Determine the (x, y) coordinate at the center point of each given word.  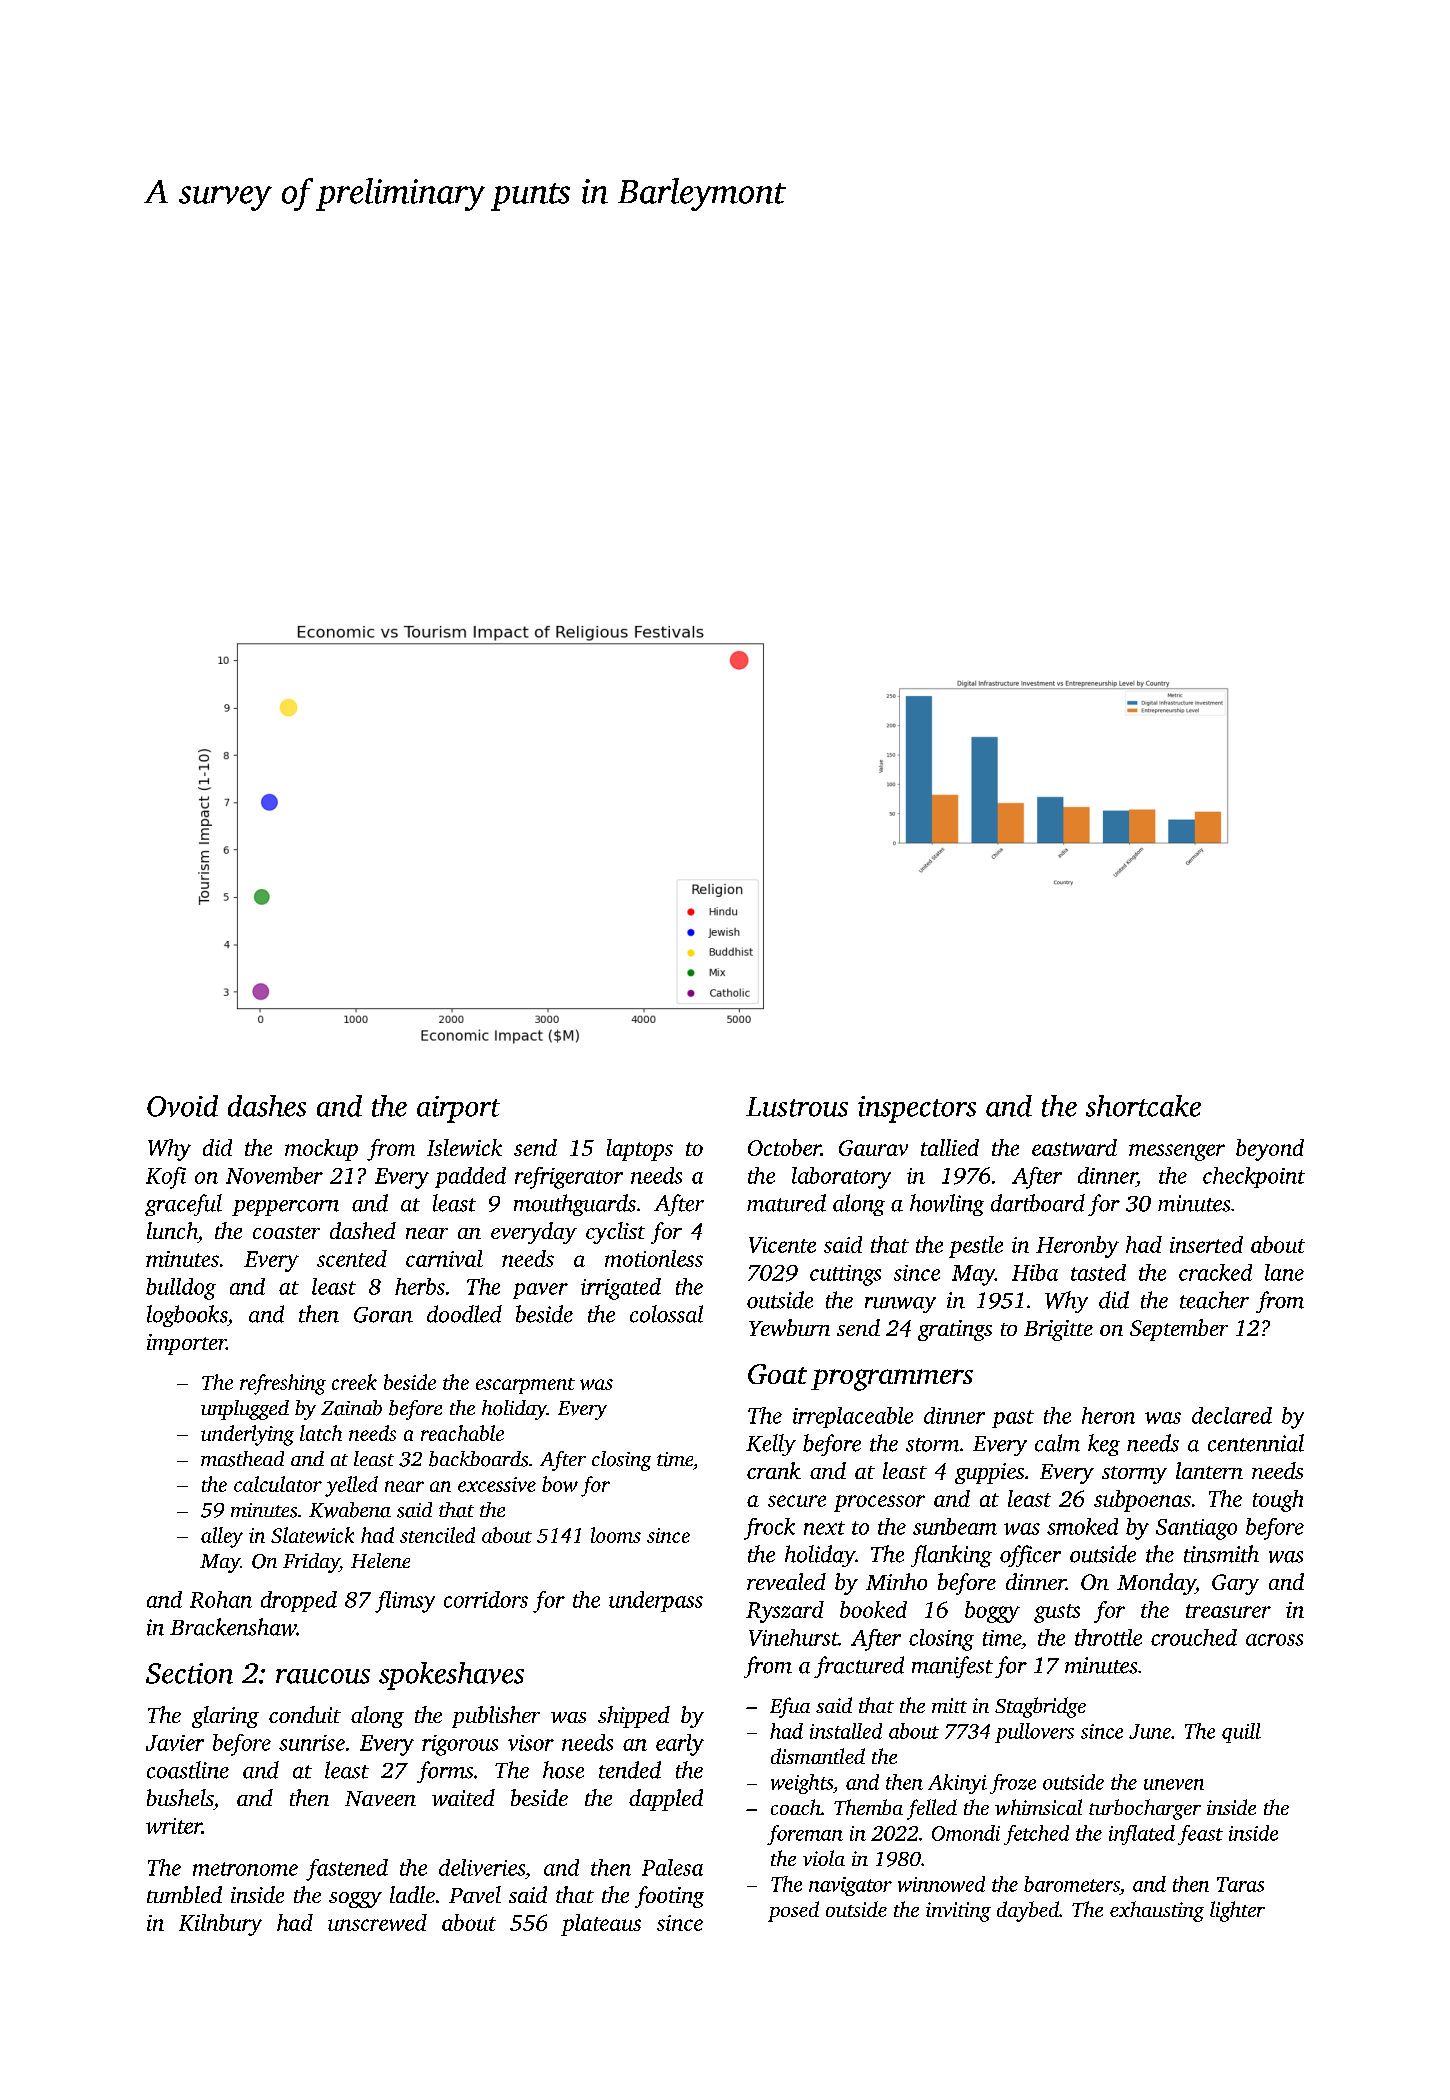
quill (1241, 1733)
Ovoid (182, 1106)
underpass (656, 1601)
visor (531, 1743)
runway (900, 1305)
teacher (1214, 1300)
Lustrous (797, 1107)
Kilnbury (220, 1925)
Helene (380, 1560)
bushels (180, 1797)
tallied (950, 1147)
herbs (420, 1286)
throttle (1108, 1637)
